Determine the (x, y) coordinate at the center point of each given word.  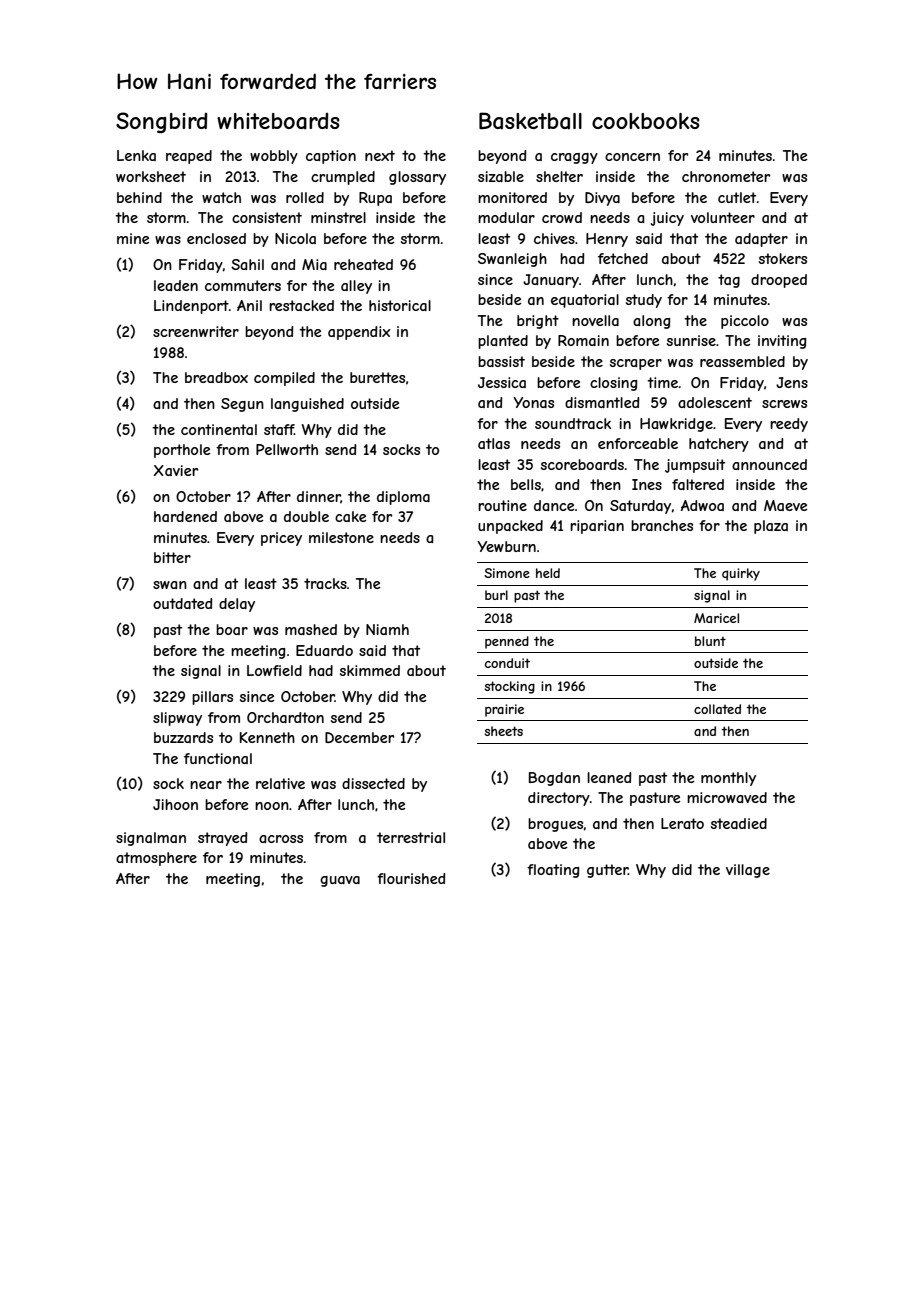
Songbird (162, 122)
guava (340, 881)
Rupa (375, 199)
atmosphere (156, 859)
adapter (761, 240)
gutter (607, 871)
